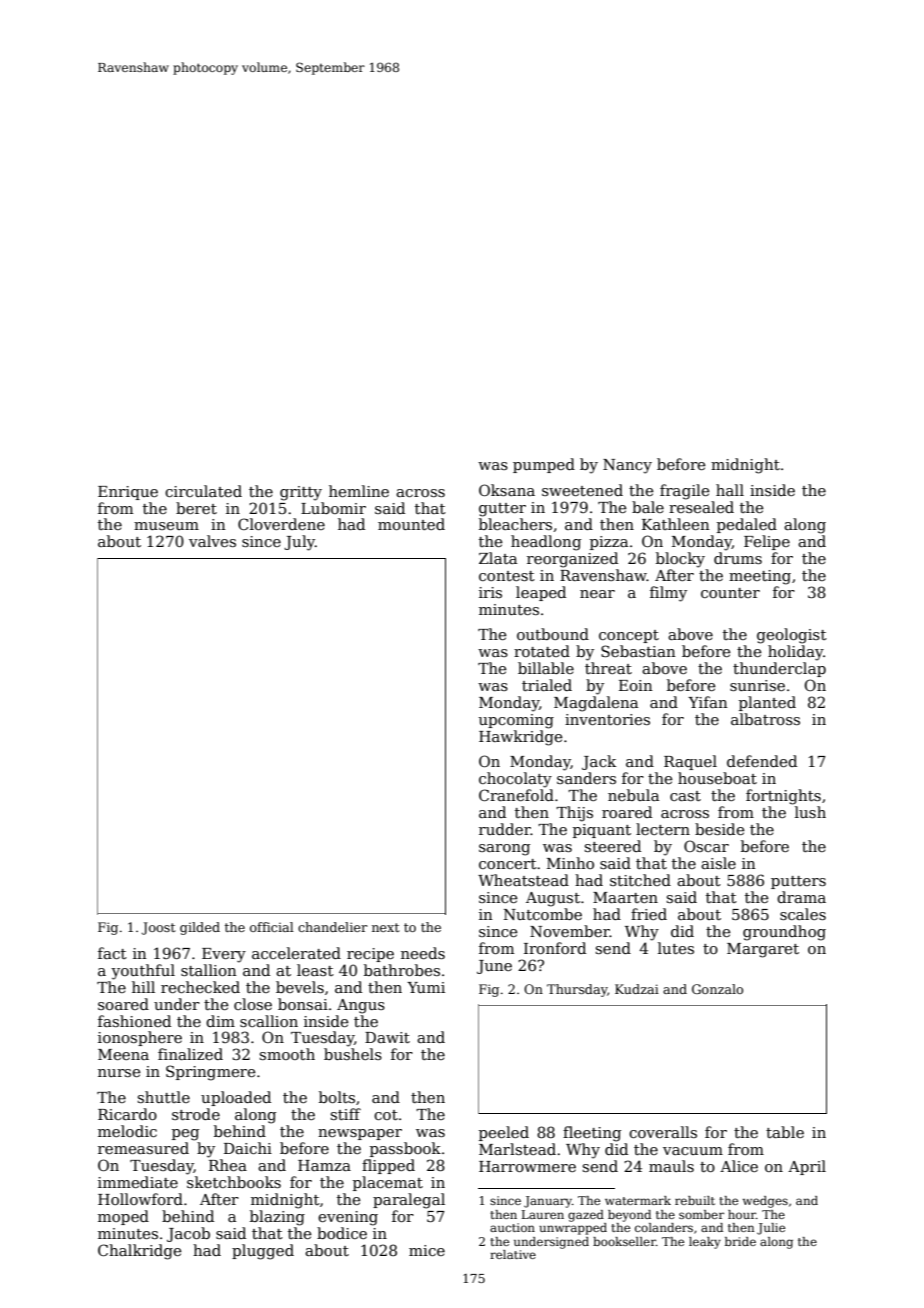 Image resolution: width=924 pixels, height=1308 pixels. What do you see at coordinates (158, 928) in the screenshot?
I see `Joost` at bounding box center [158, 928].
